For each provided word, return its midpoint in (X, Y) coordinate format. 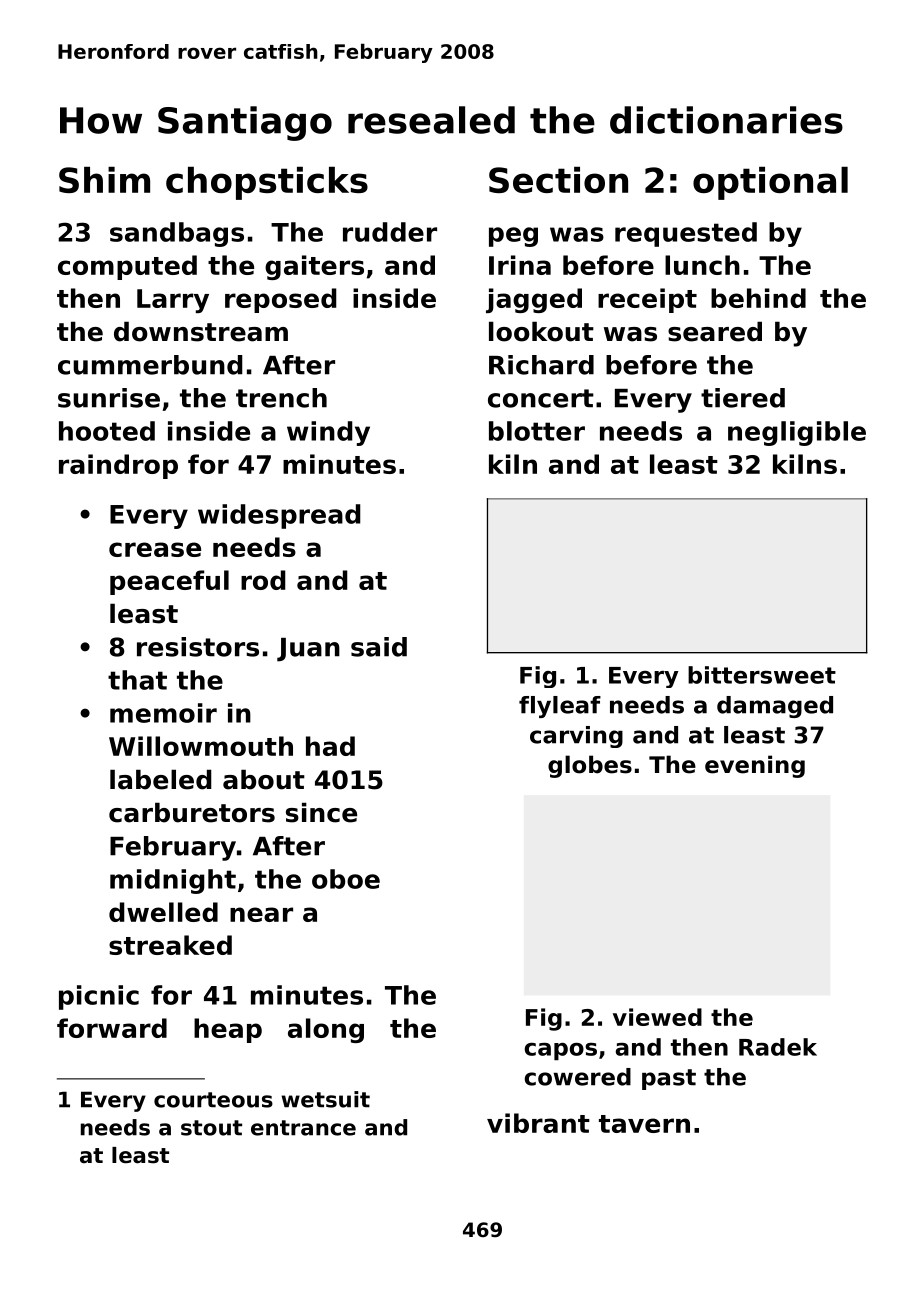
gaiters (314, 267)
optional (770, 183)
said (379, 647)
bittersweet (762, 675)
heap (228, 1030)
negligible (797, 433)
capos (561, 1051)
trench (281, 398)
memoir (163, 713)
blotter (537, 431)
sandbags (177, 234)
